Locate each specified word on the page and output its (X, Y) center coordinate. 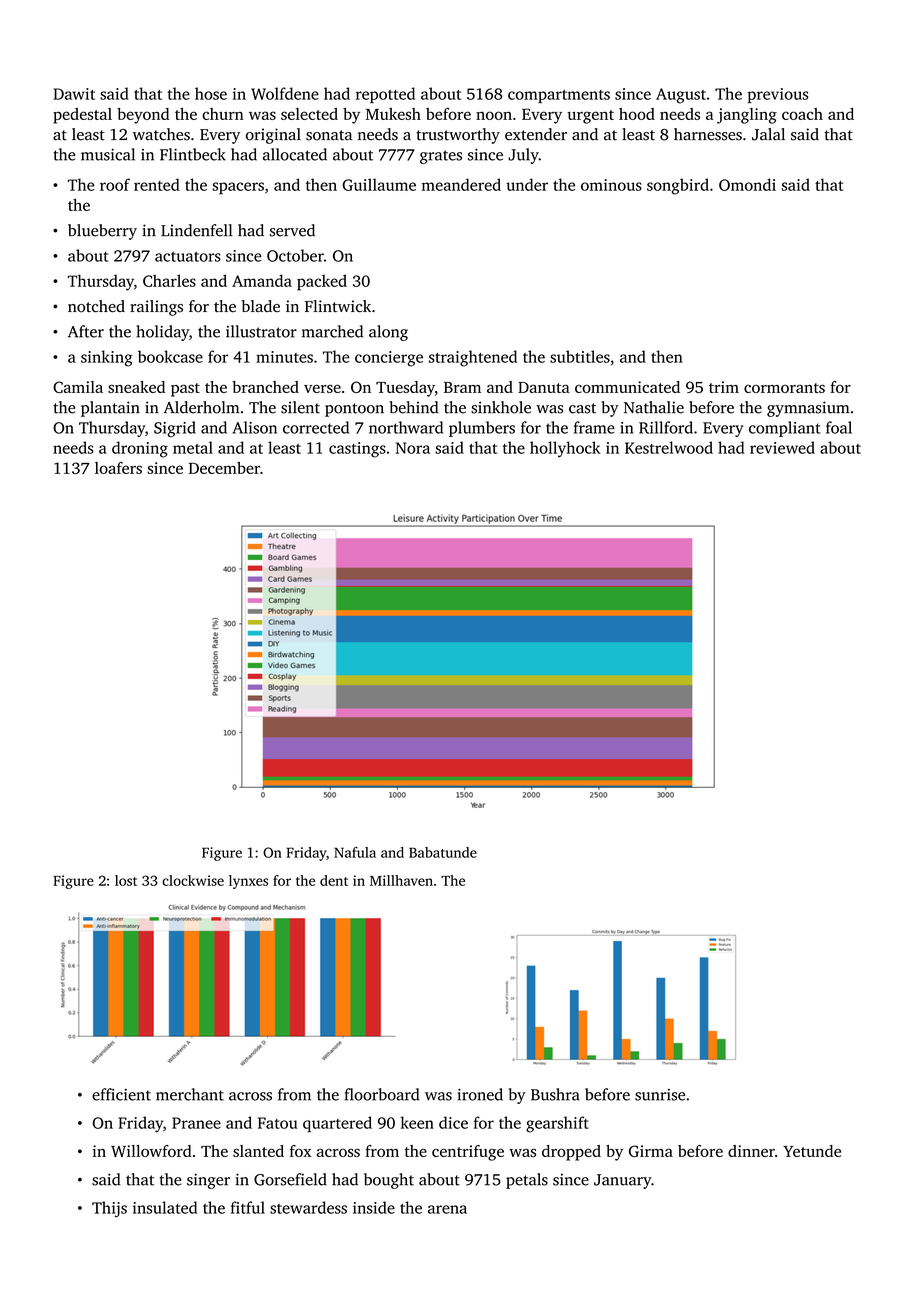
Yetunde (812, 1151)
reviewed (782, 447)
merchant (190, 1094)
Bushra (555, 1094)
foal (839, 427)
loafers (118, 468)
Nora (413, 448)
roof (115, 184)
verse (322, 388)
